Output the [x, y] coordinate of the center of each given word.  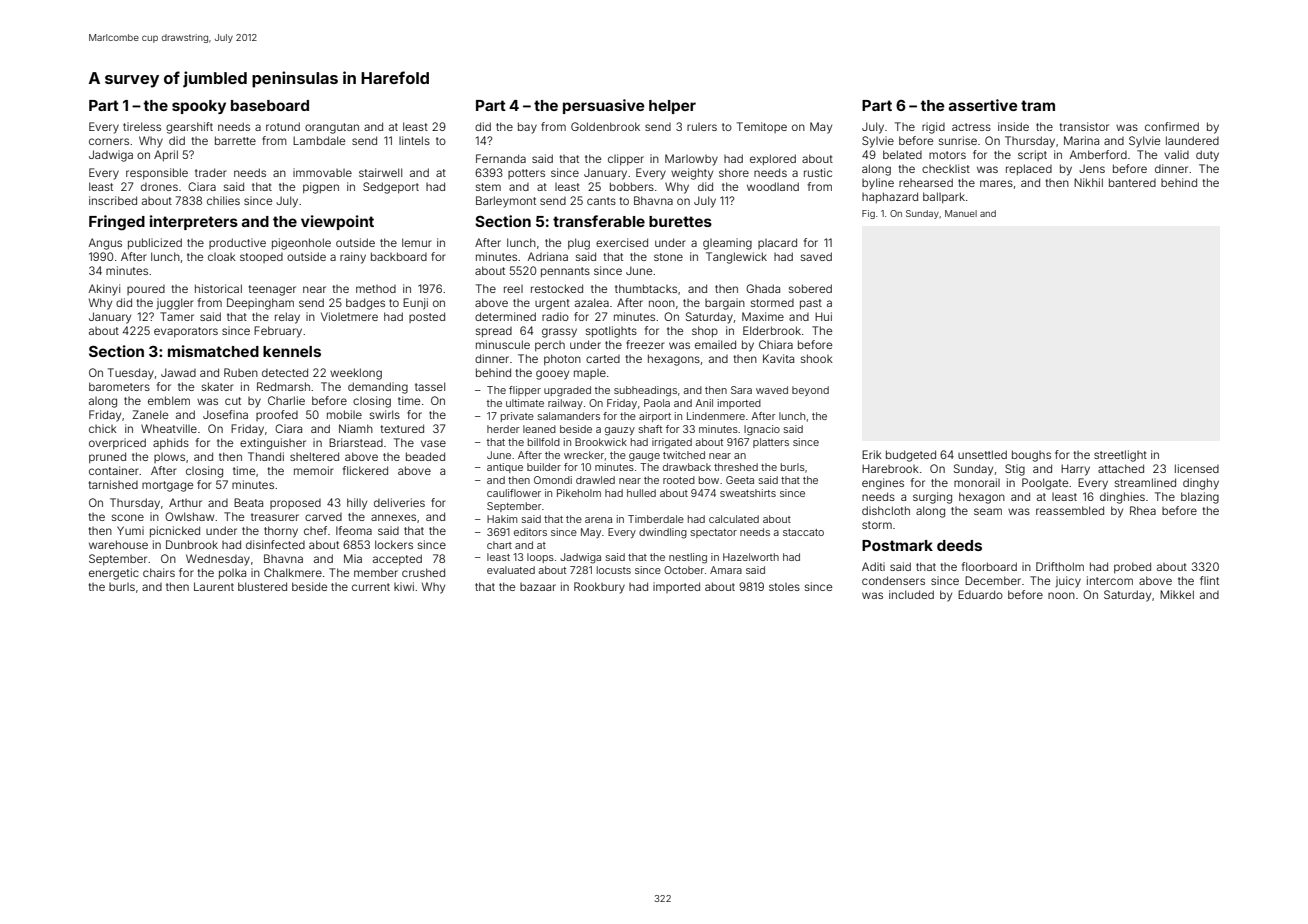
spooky [199, 107]
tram [1038, 105]
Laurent [214, 586]
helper [672, 107]
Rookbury [599, 588]
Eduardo [980, 594]
